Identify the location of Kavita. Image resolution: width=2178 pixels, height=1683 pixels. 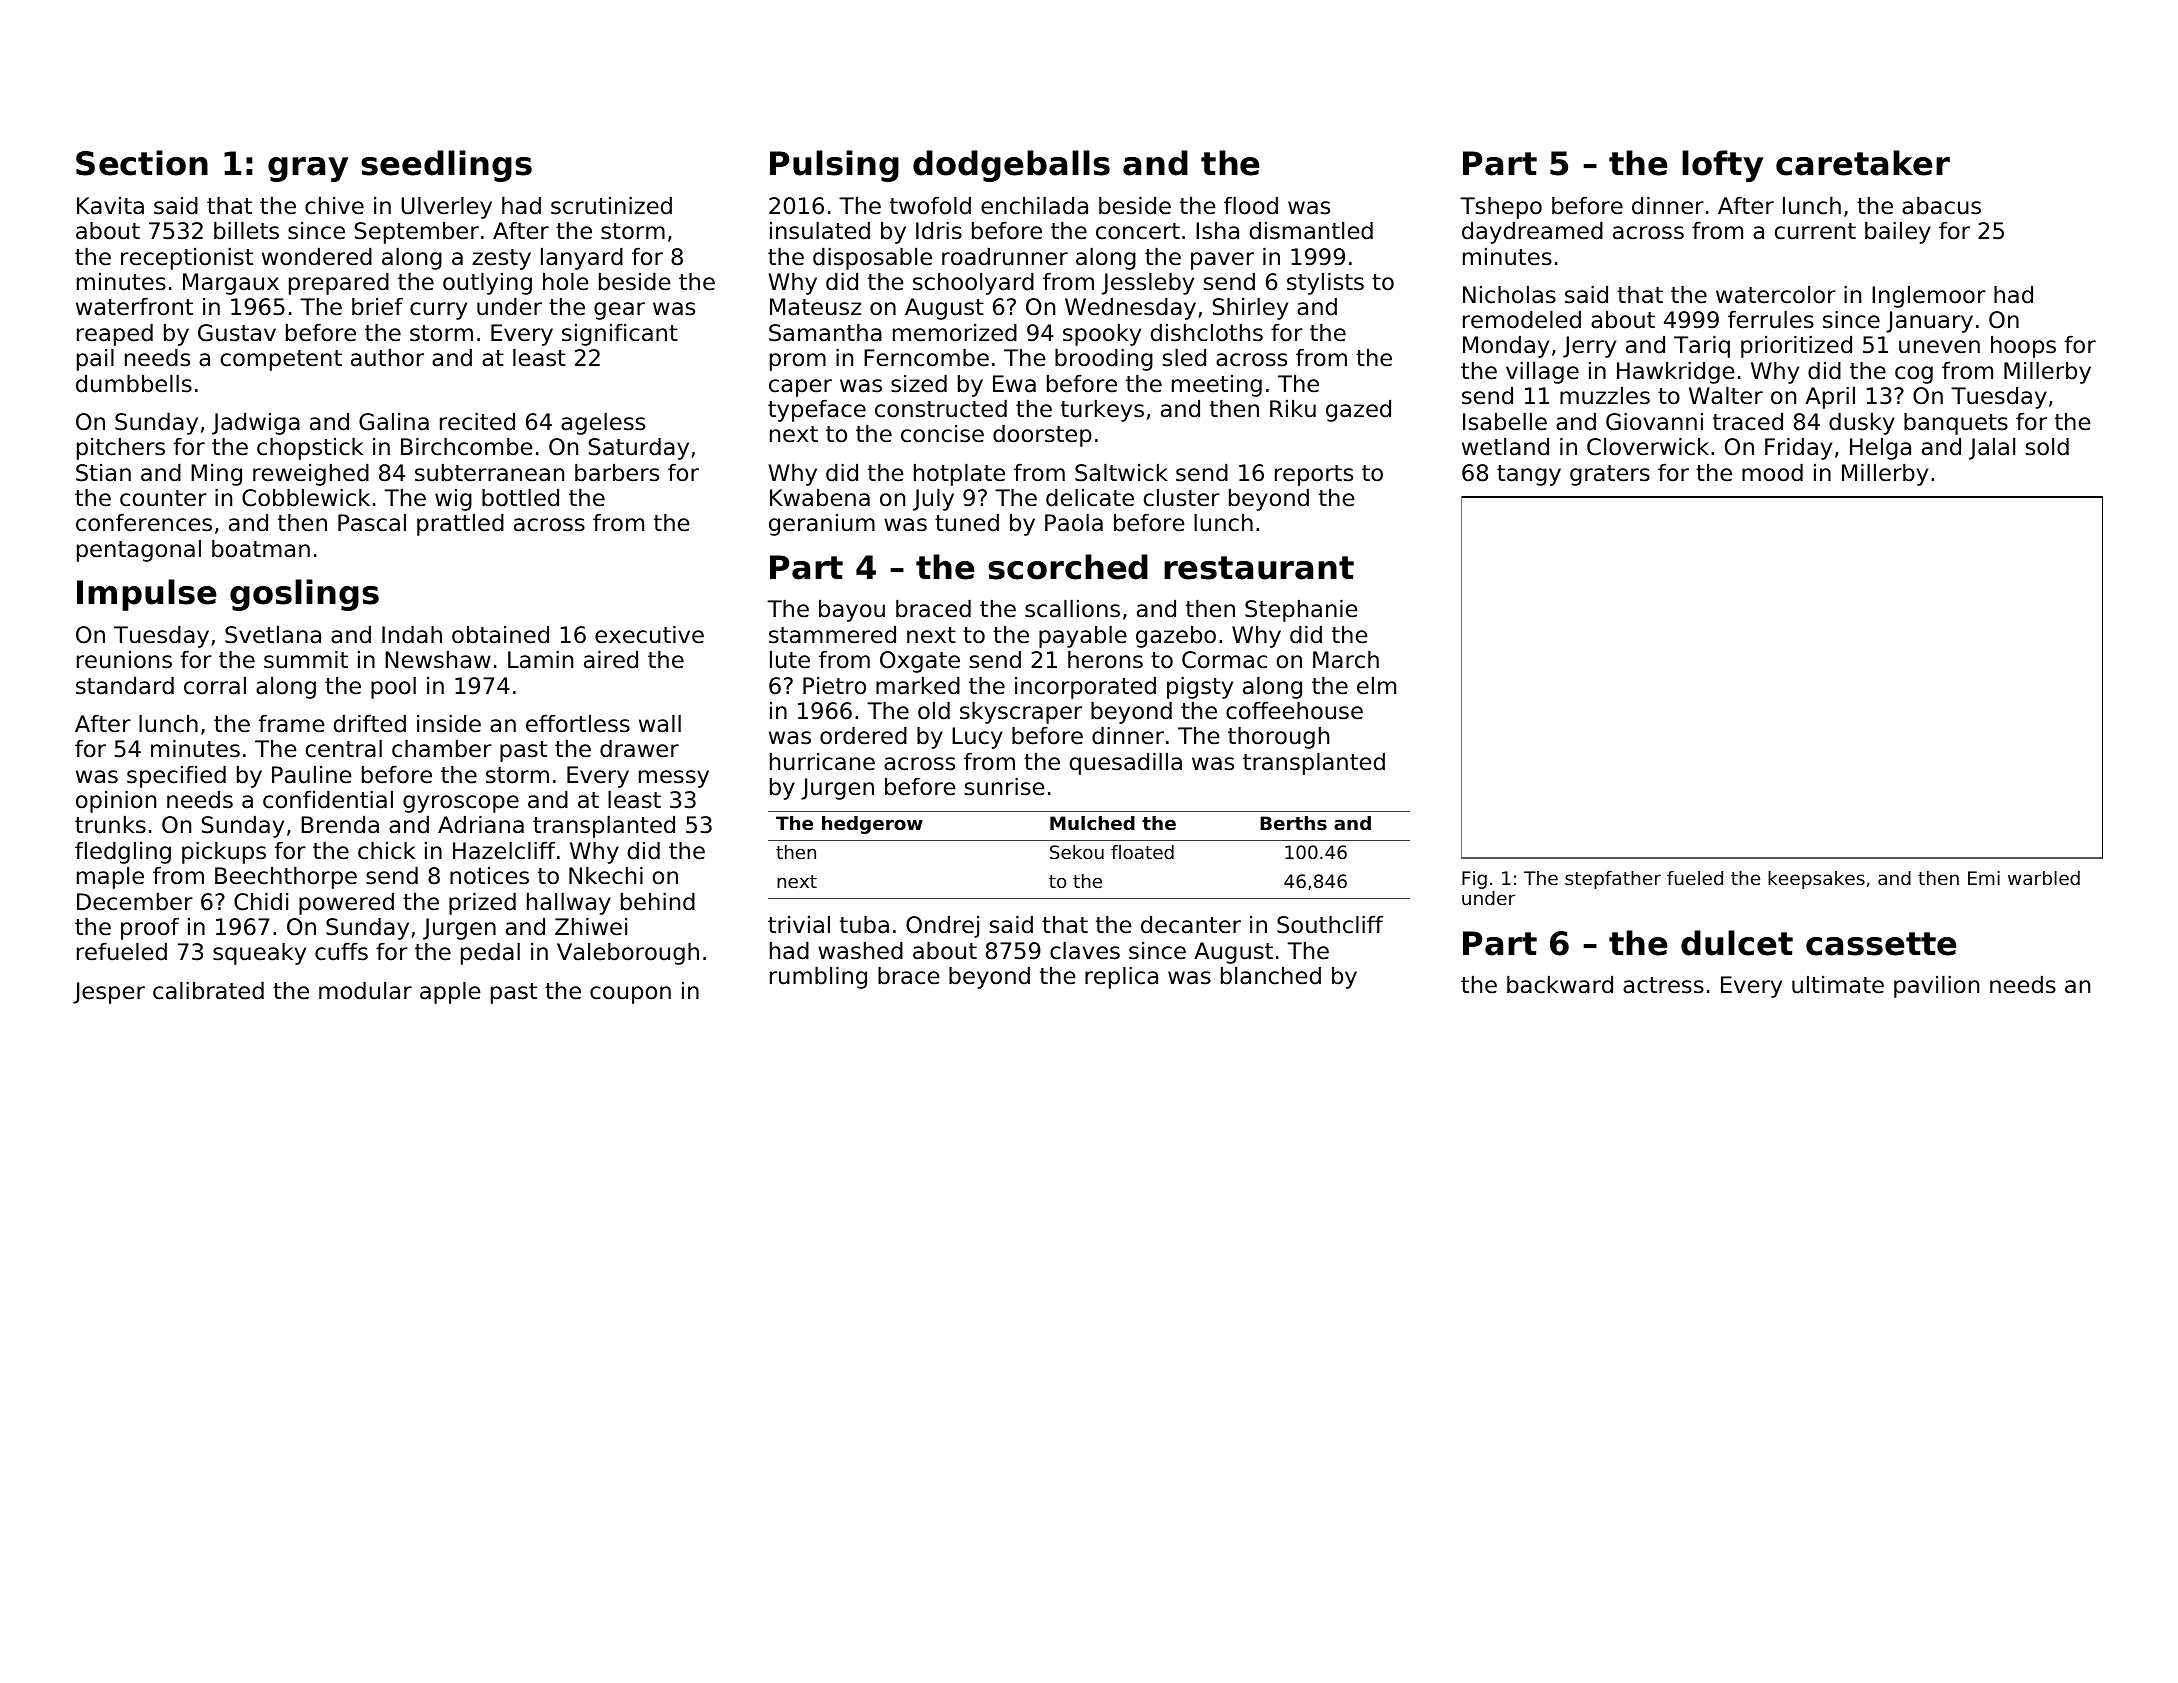
(110, 206).
